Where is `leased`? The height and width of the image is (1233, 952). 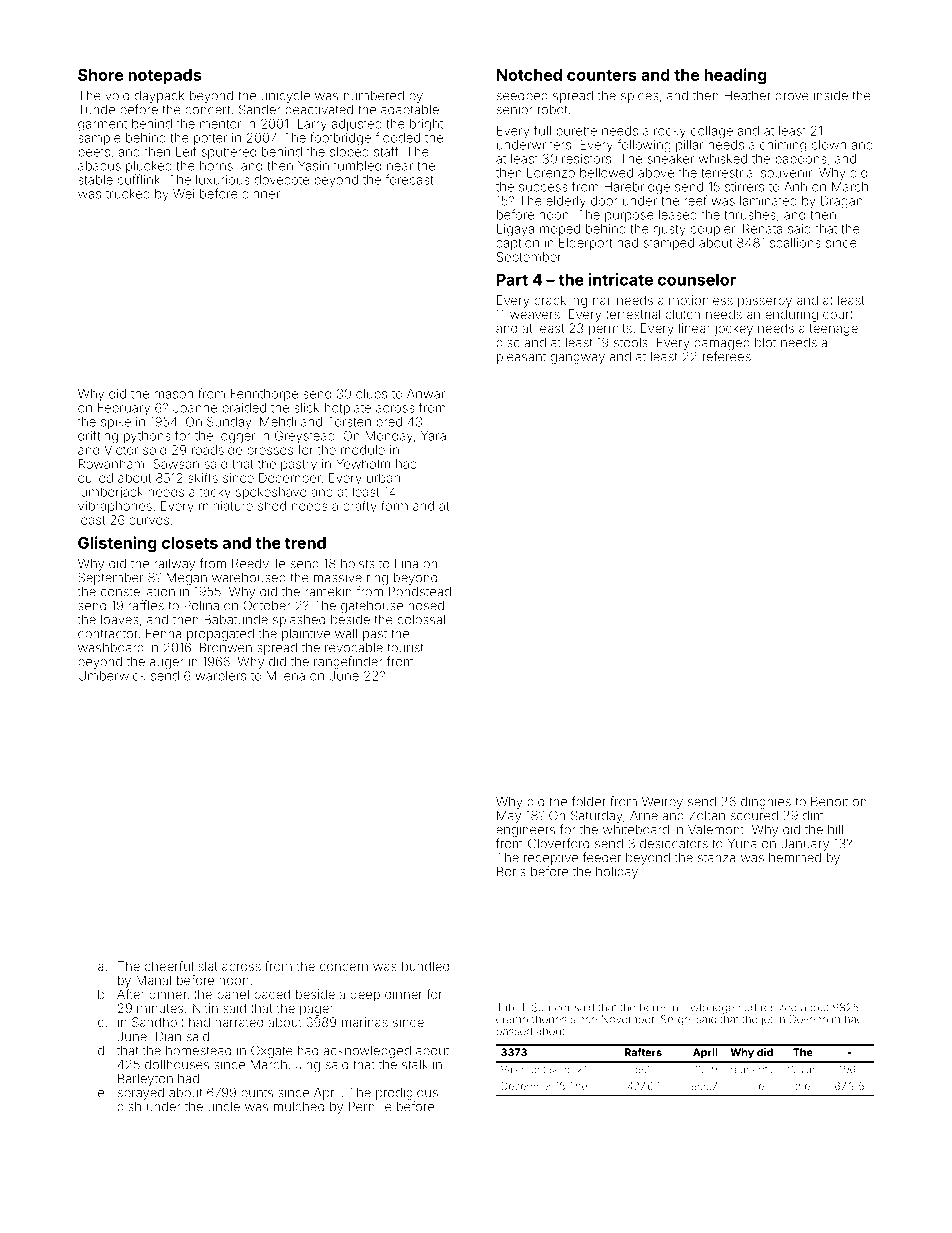 leased is located at coordinates (678, 215).
